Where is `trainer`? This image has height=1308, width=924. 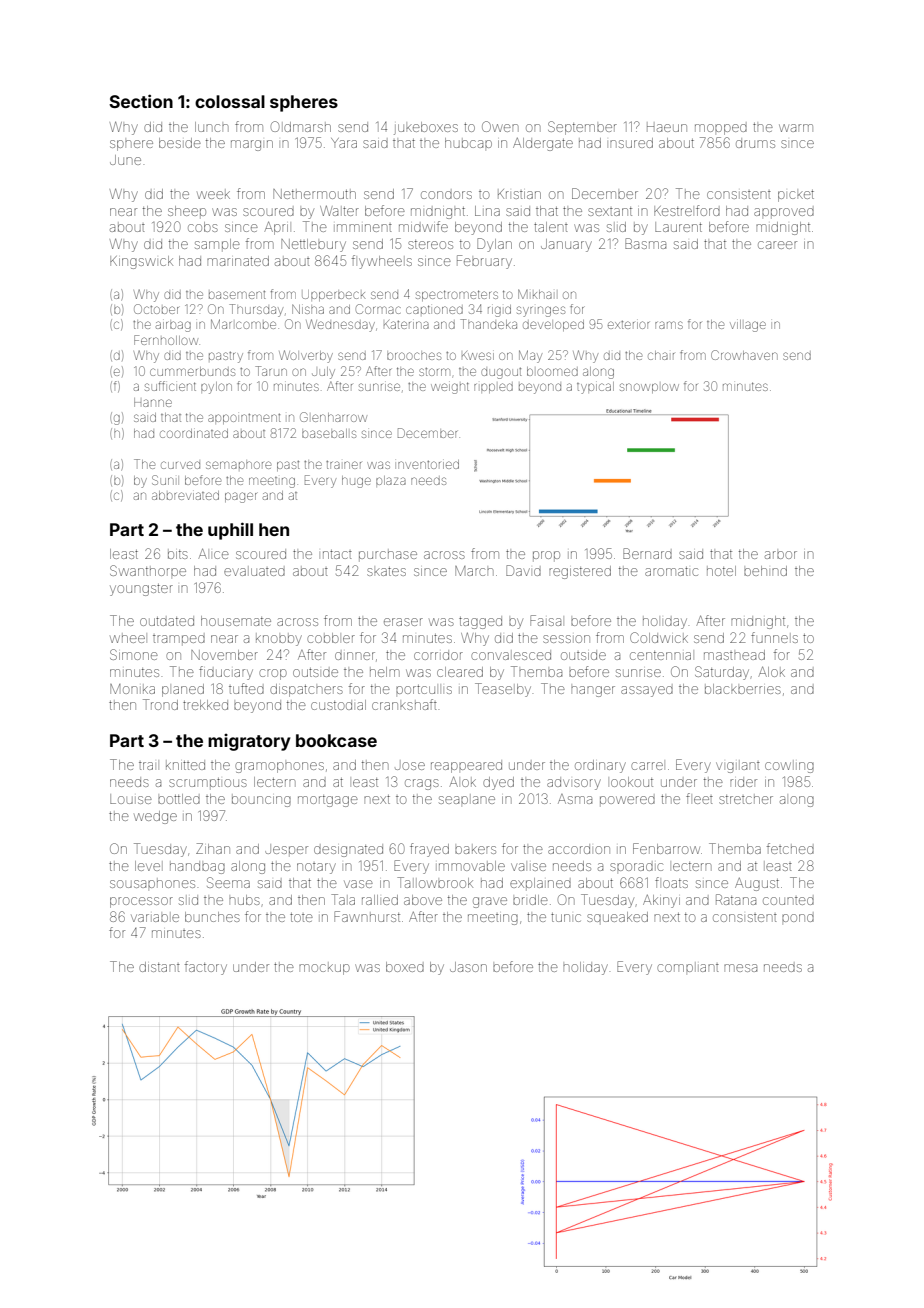
trainer is located at coordinates (343, 465).
